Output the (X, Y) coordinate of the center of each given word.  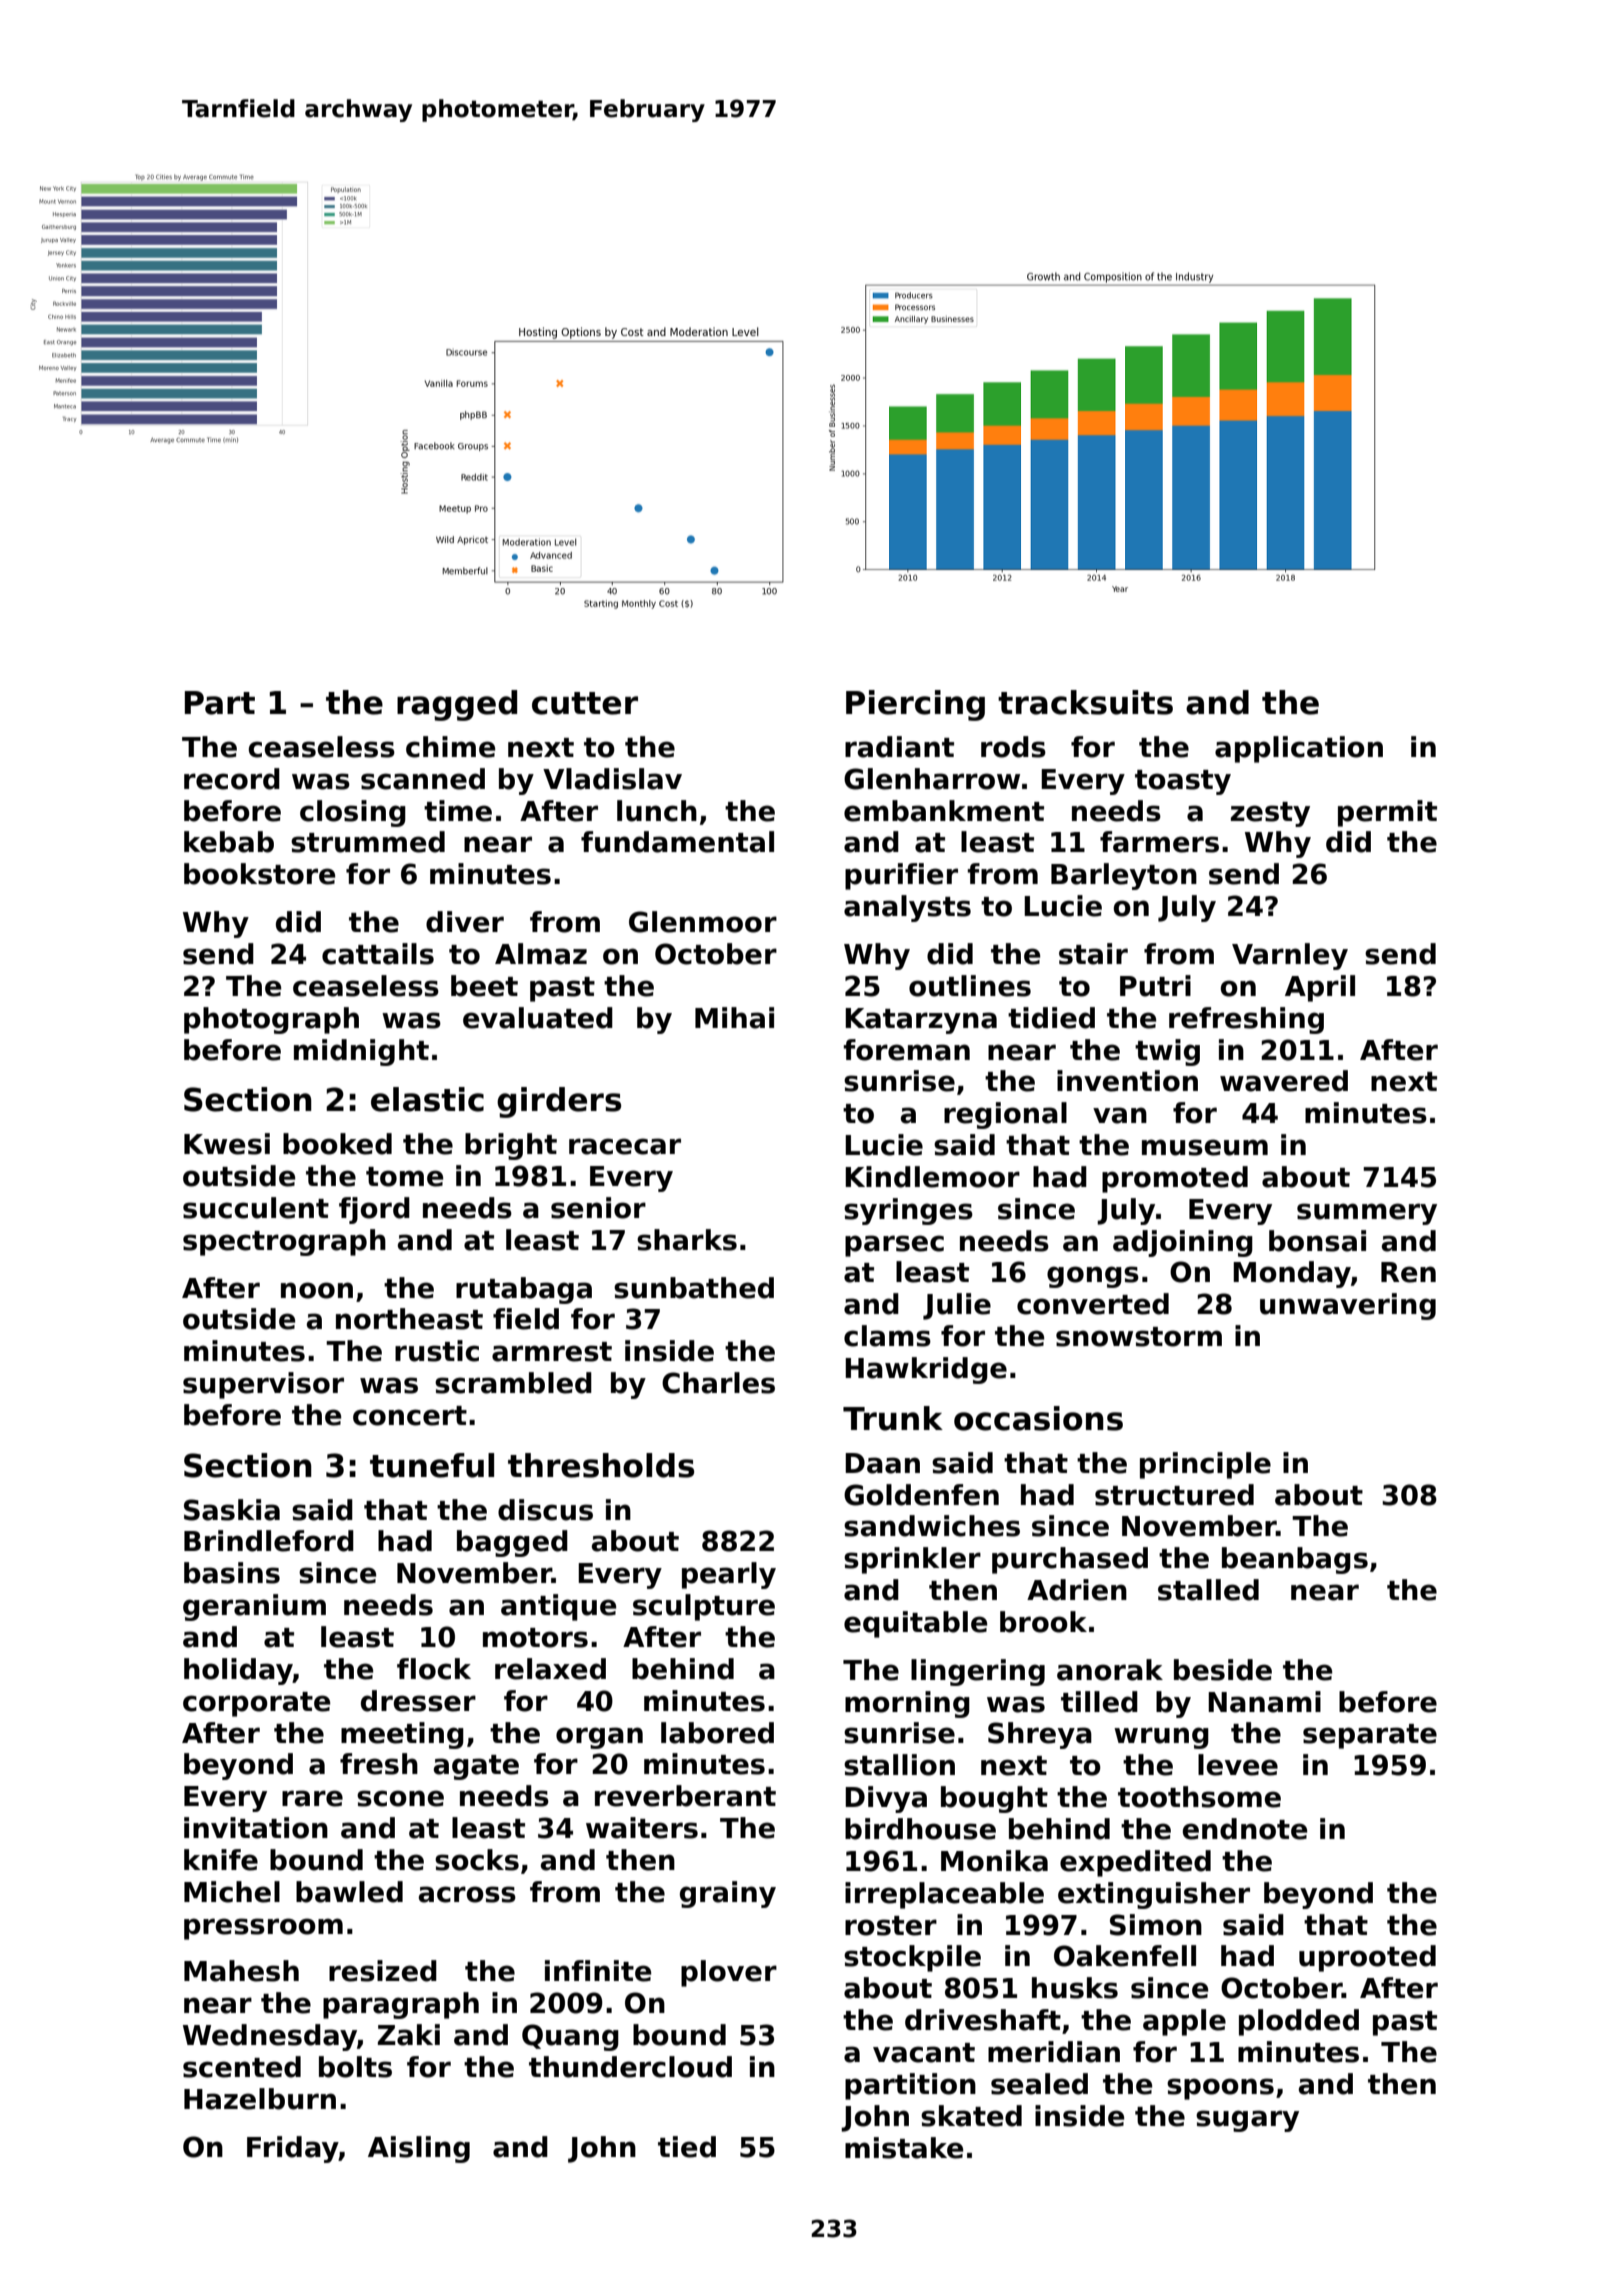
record (232, 779)
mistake (904, 2148)
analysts (907, 908)
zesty (1270, 814)
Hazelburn (260, 2099)
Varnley (1290, 956)
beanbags (1295, 1560)
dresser (418, 1701)
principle (1205, 1465)
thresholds (601, 1465)
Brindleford (269, 1541)
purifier (901, 876)
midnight (361, 1052)
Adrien (1077, 1590)
